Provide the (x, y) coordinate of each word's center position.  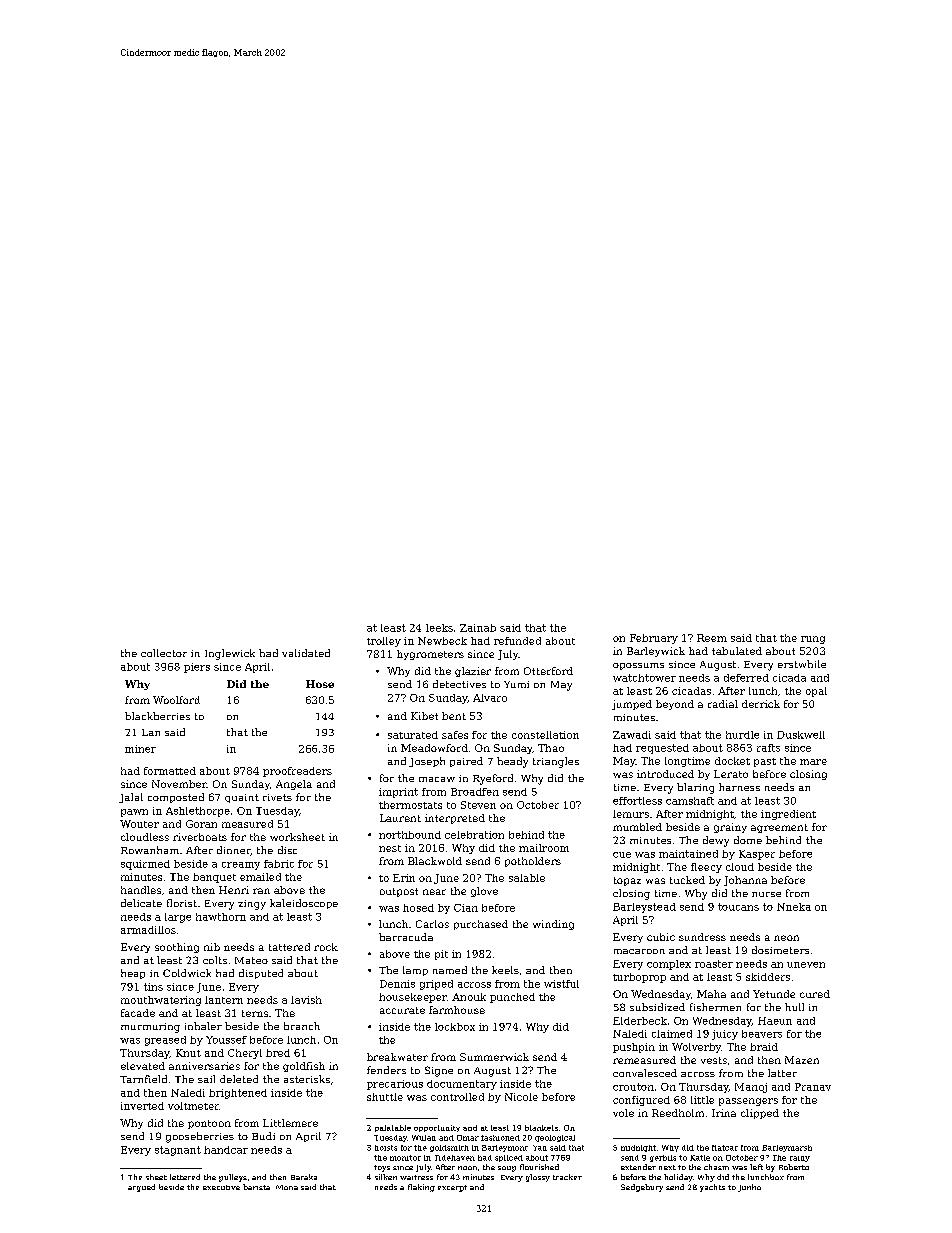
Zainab (478, 628)
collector (164, 653)
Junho (749, 1188)
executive (221, 1187)
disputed (261, 974)
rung (813, 640)
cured (815, 994)
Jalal (131, 798)
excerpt (452, 1188)
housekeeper (413, 998)
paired (466, 762)
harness (739, 787)
